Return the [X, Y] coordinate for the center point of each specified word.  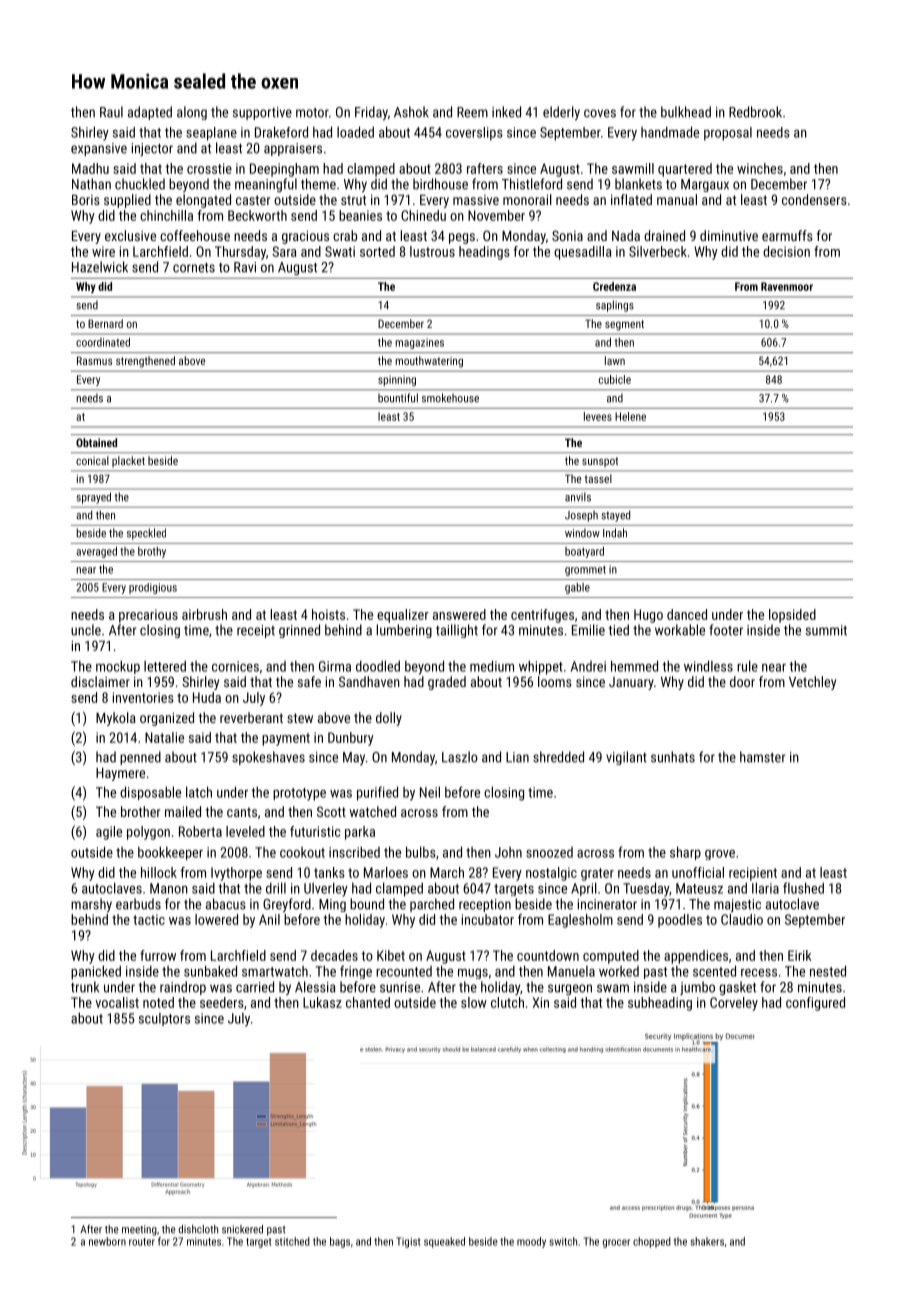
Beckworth [257, 215]
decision [786, 251]
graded [447, 683]
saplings [615, 306]
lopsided [792, 616]
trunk [85, 987]
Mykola [116, 719]
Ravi [245, 267]
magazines [420, 343]
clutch [507, 1002]
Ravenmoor [787, 286]
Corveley [734, 1004]
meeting [139, 1230]
